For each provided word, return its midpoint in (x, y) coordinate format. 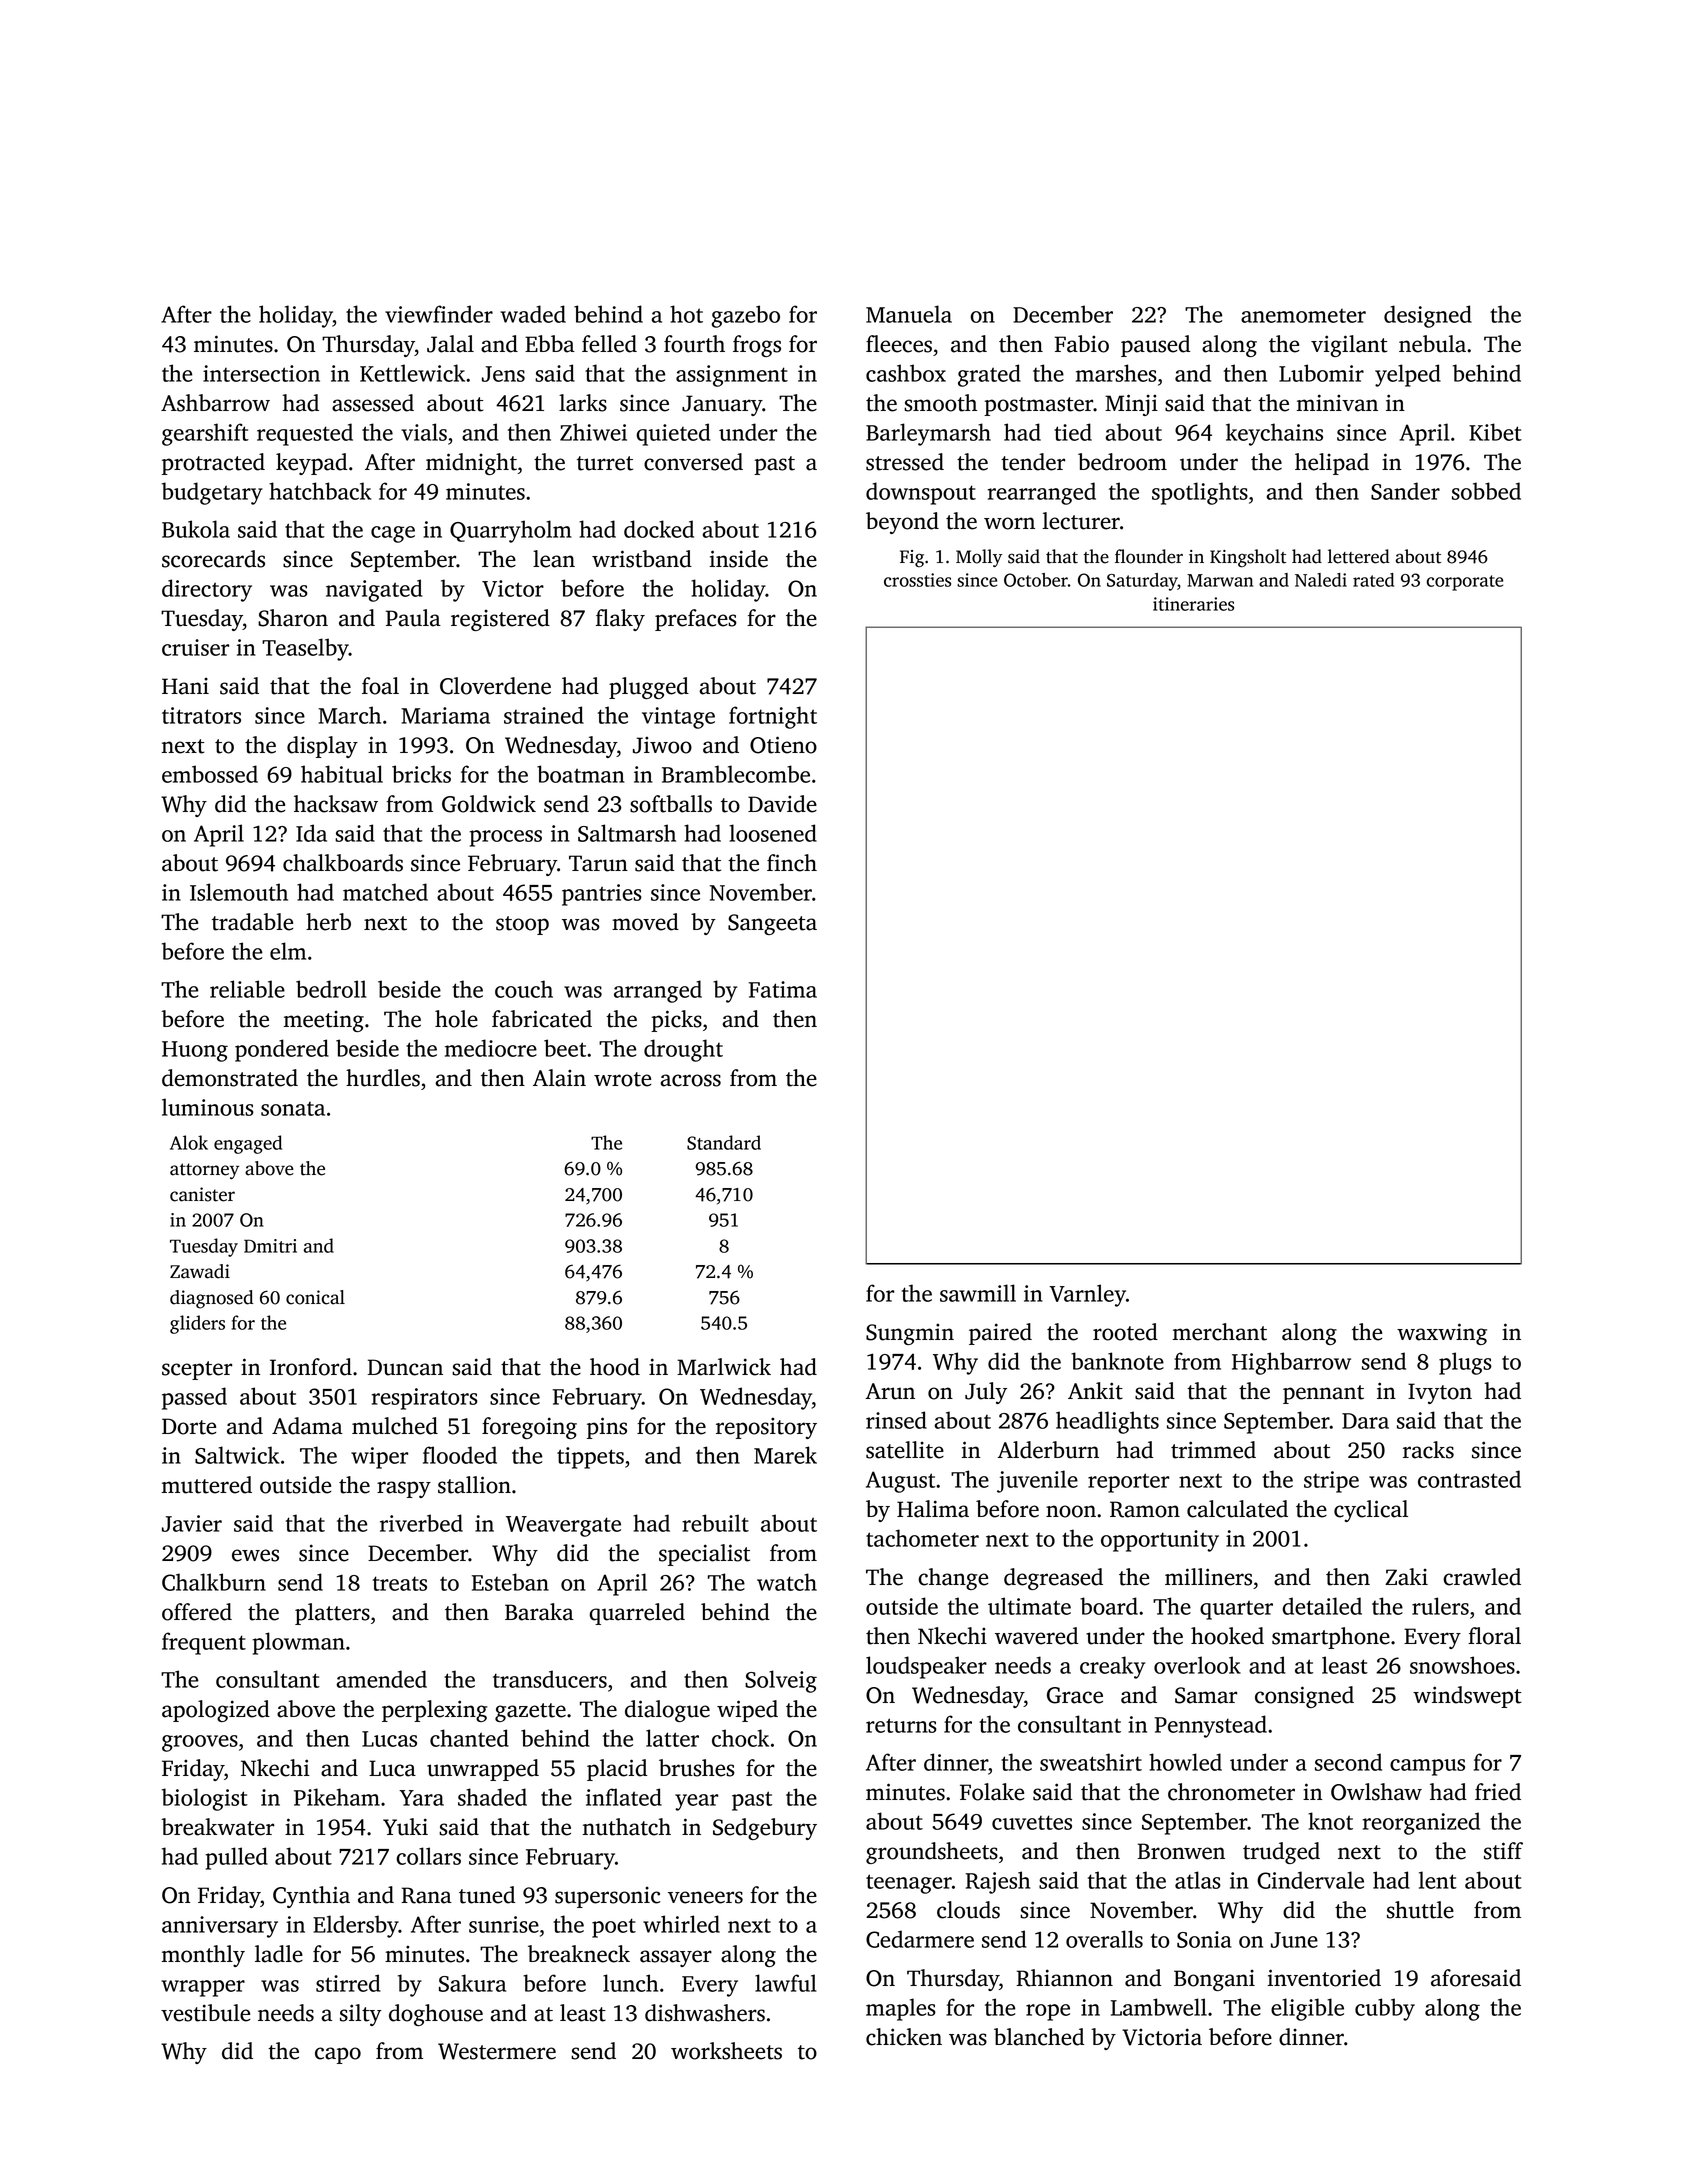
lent (1438, 1880)
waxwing (1442, 1334)
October (1036, 580)
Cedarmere (920, 1939)
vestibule (205, 2013)
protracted (213, 464)
